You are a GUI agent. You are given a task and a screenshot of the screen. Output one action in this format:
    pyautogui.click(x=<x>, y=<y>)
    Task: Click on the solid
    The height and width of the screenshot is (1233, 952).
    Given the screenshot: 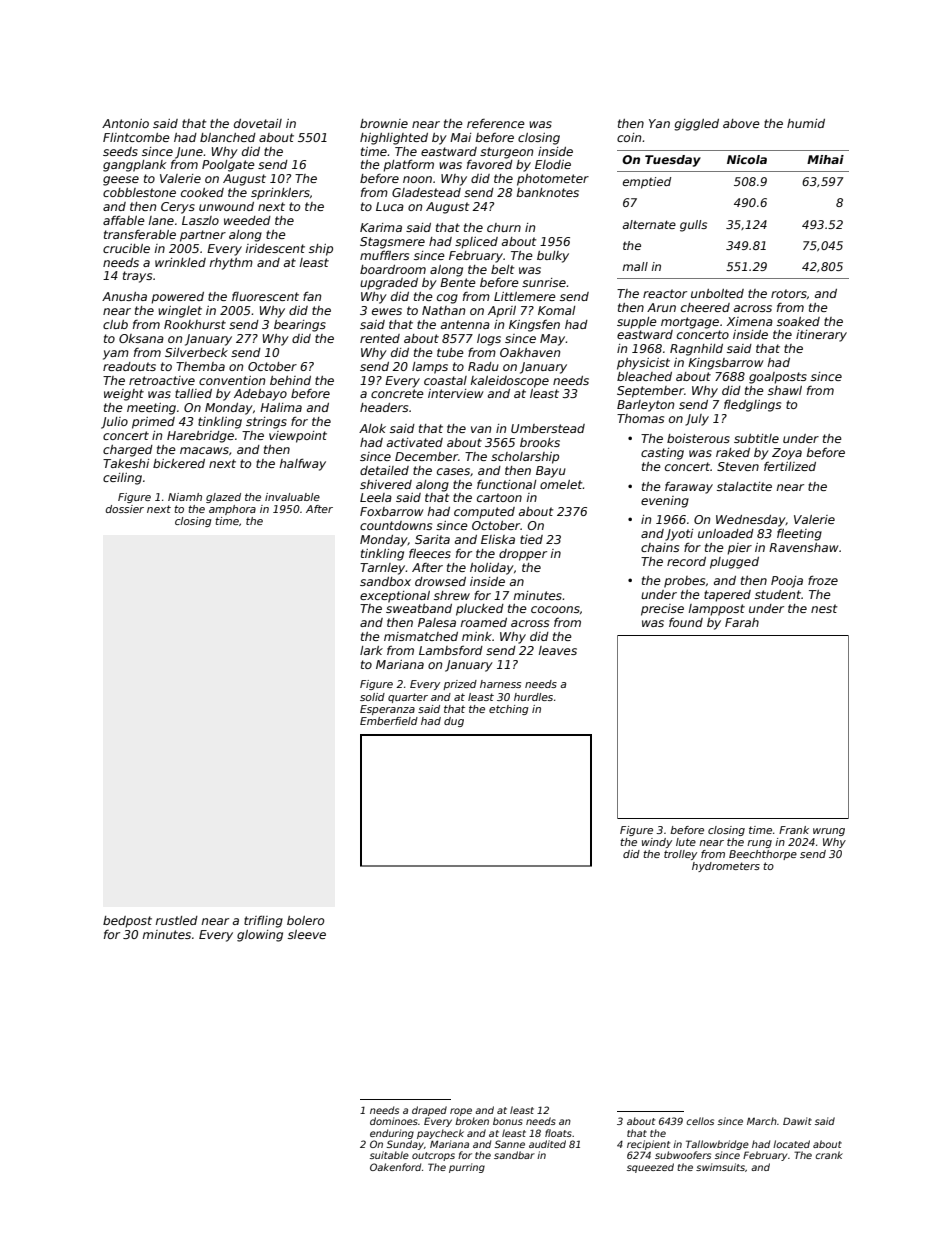 What is the action you would take?
    pyautogui.click(x=372, y=697)
